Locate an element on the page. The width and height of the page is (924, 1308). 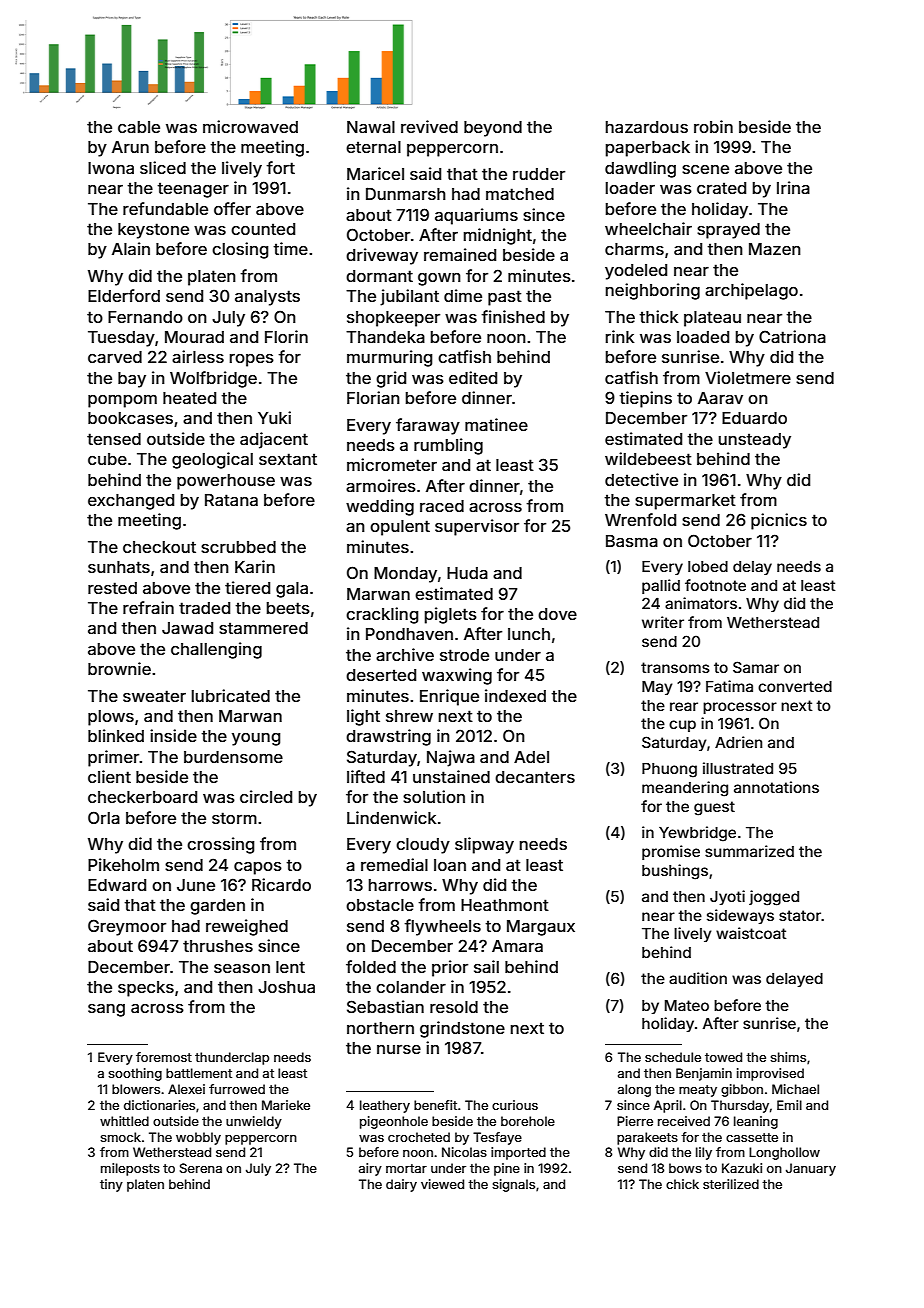
Nawal is located at coordinates (371, 127).
